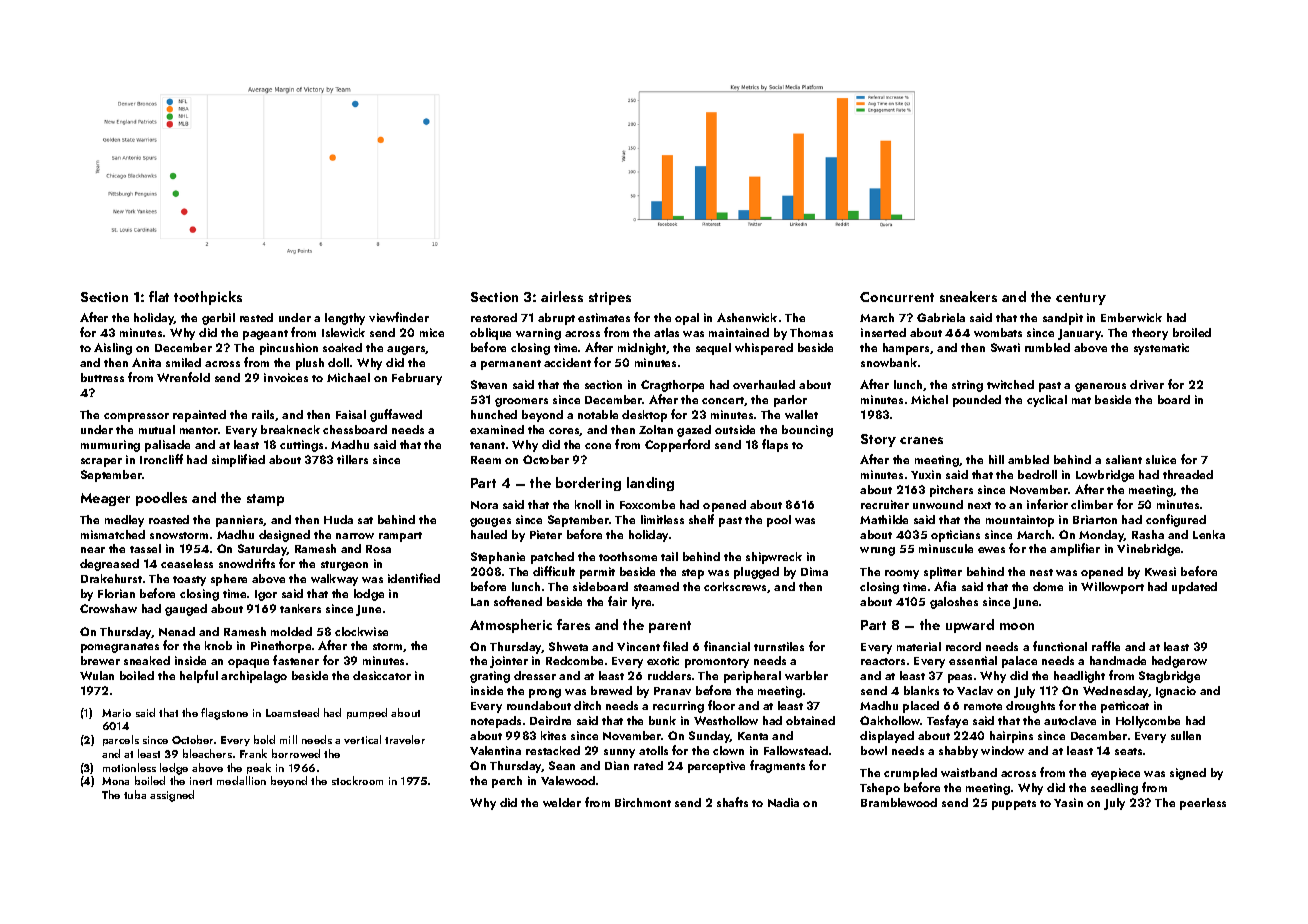 The image size is (1308, 924). What do you see at coordinates (562, 296) in the page?
I see `airless` at bounding box center [562, 296].
